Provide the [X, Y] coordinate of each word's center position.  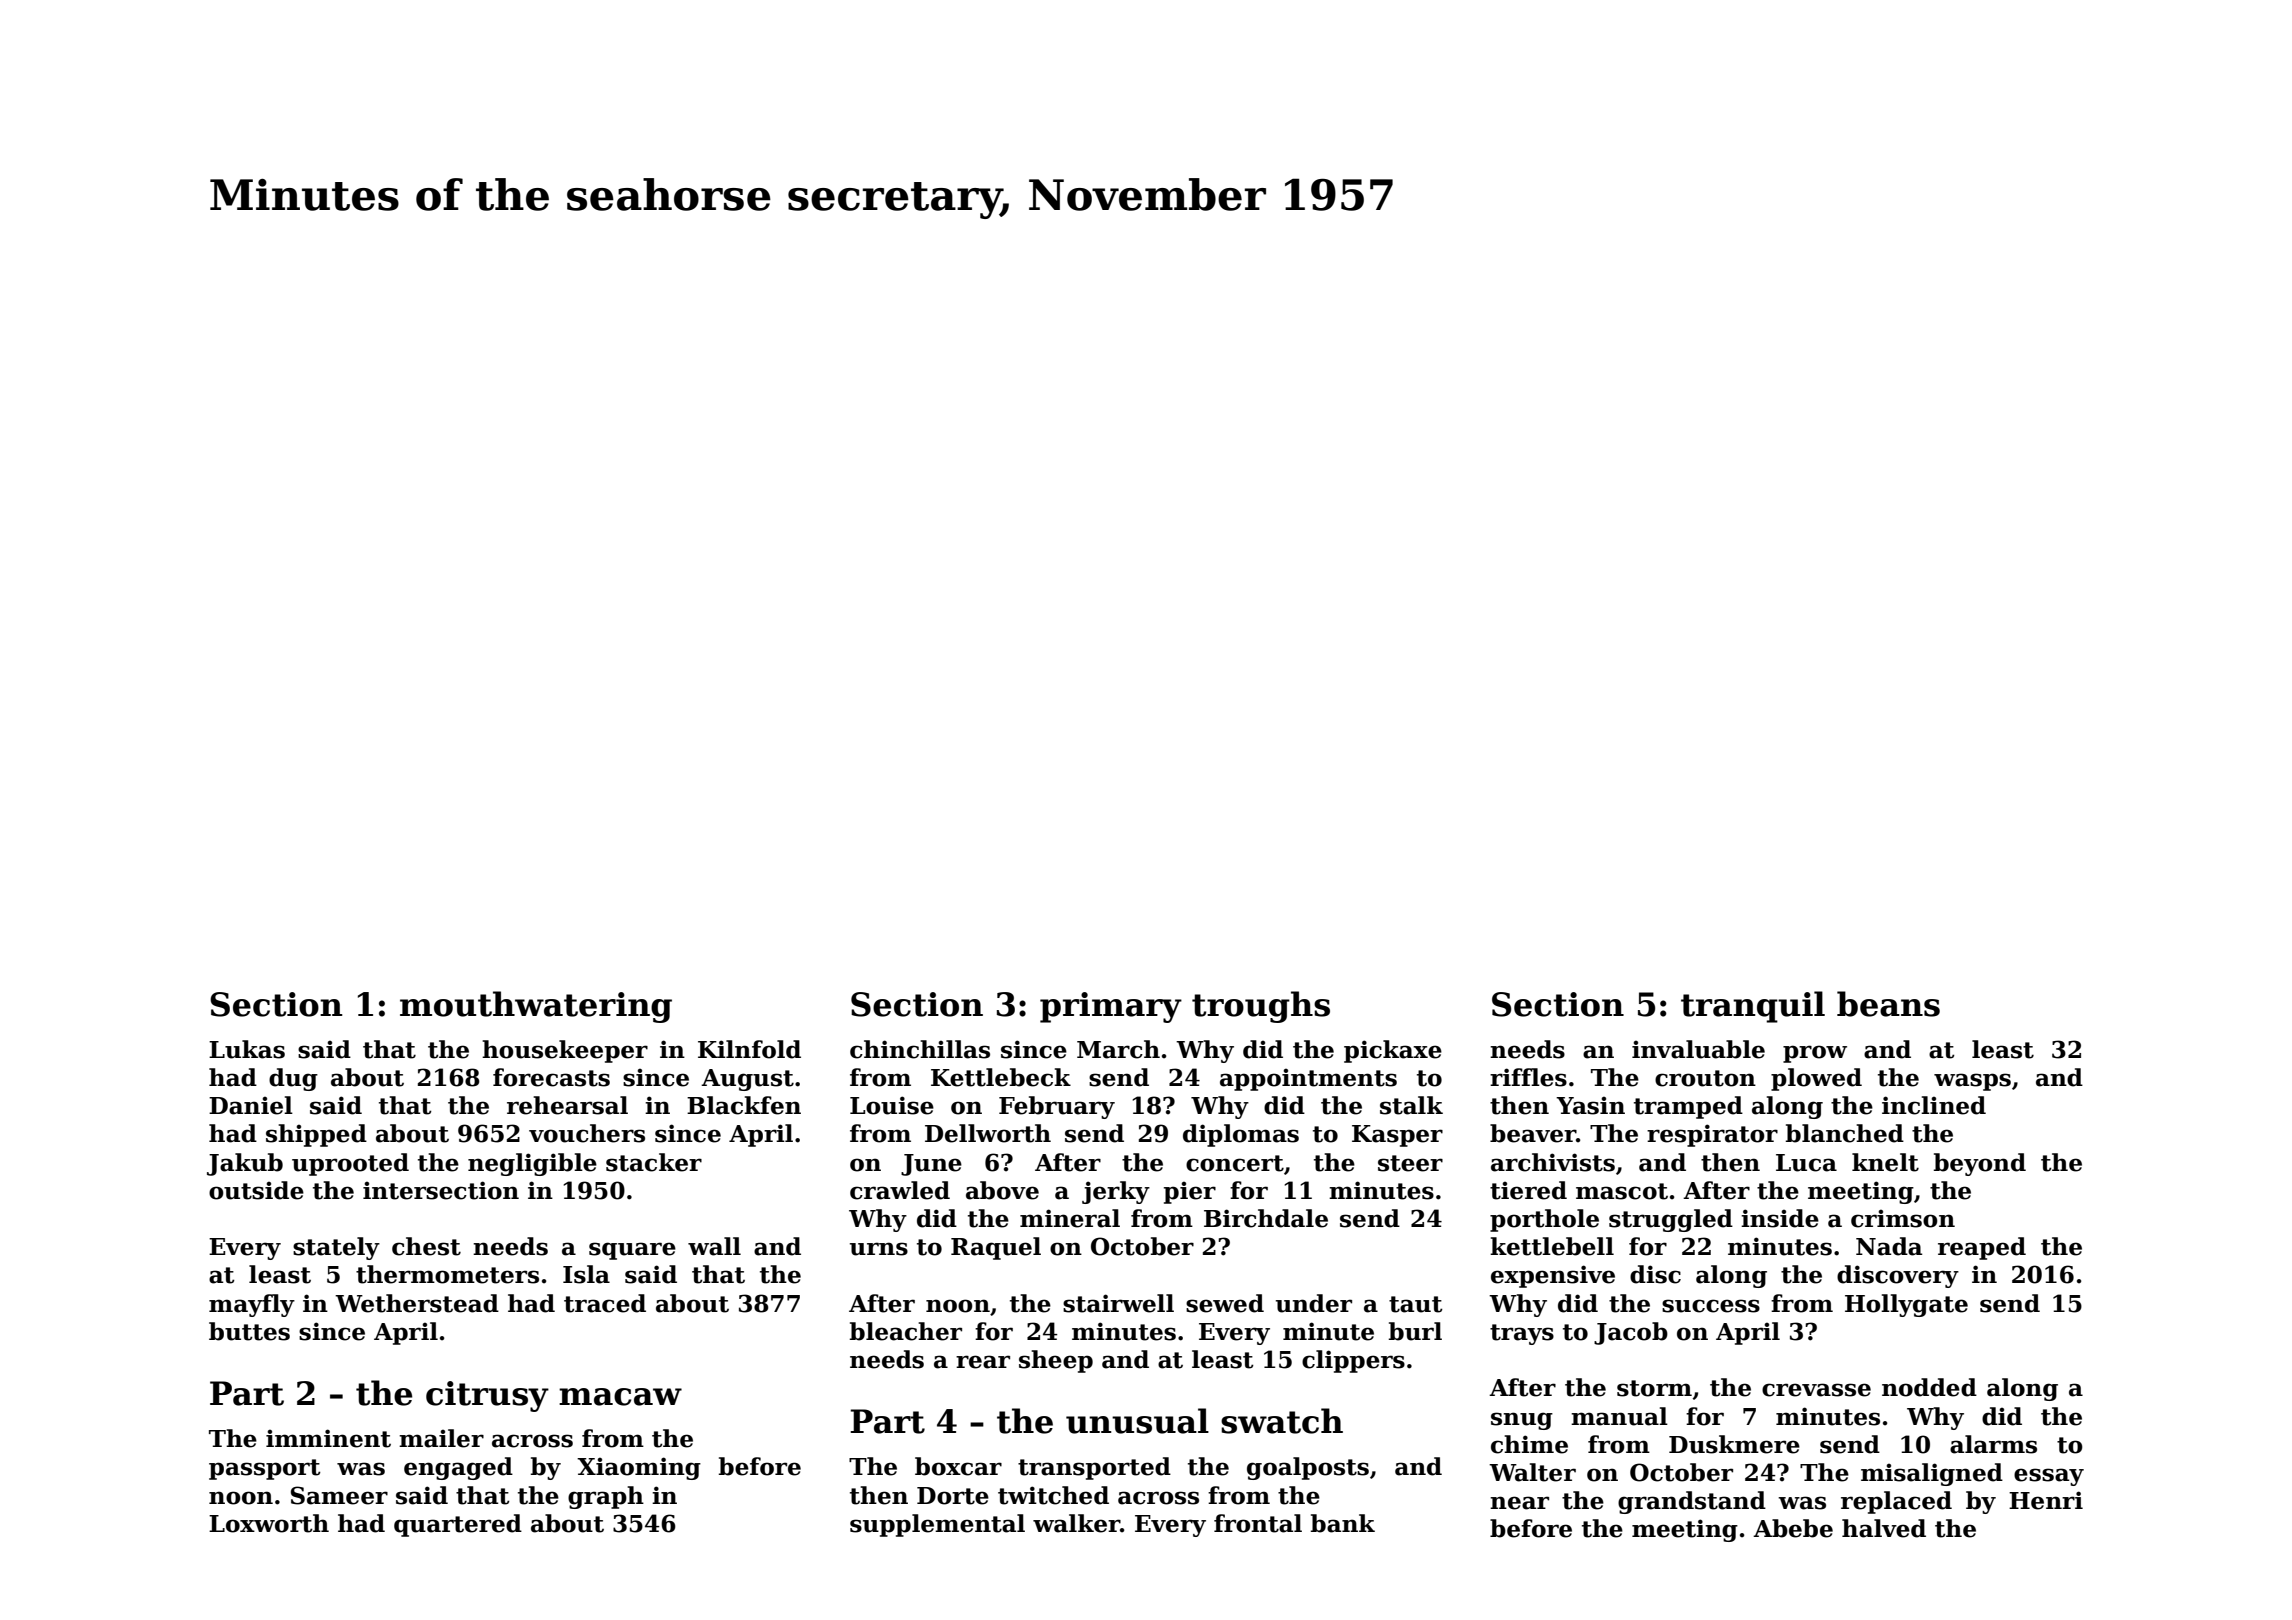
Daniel [251, 1105]
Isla [586, 1274]
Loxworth [269, 1523]
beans [1888, 1004]
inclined [1934, 1105]
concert [1235, 1163]
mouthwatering [536, 1007]
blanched [1845, 1133]
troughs [1261, 1007]
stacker [654, 1162]
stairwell [1118, 1303]
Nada [1889, 1246]
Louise [892, 1105]
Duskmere [1734, 1444]
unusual [1137, 1421]
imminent [328, 1438]
